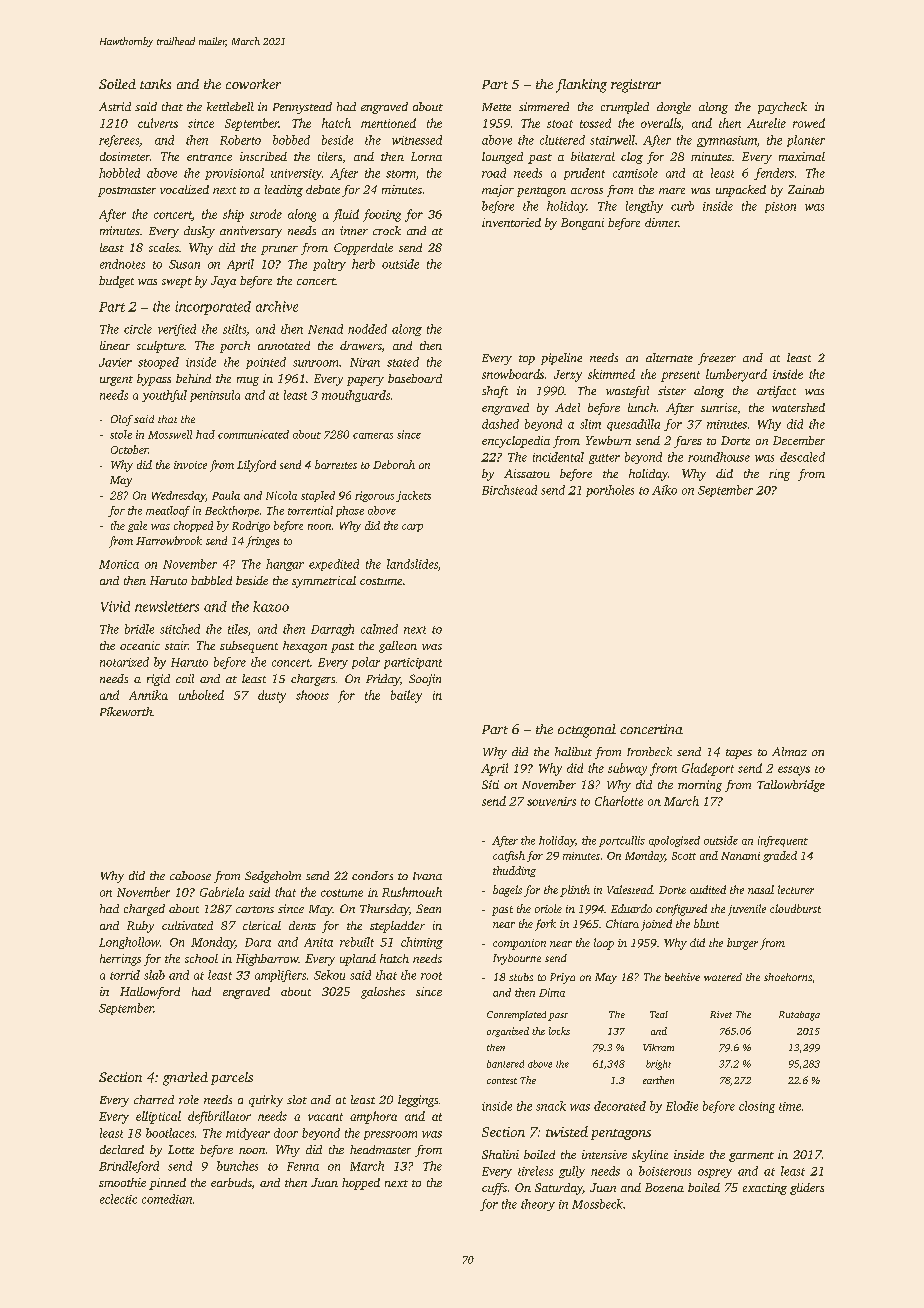  Describe the element at coordinates (367, 329) in the page. I see `nodded` at that location.
